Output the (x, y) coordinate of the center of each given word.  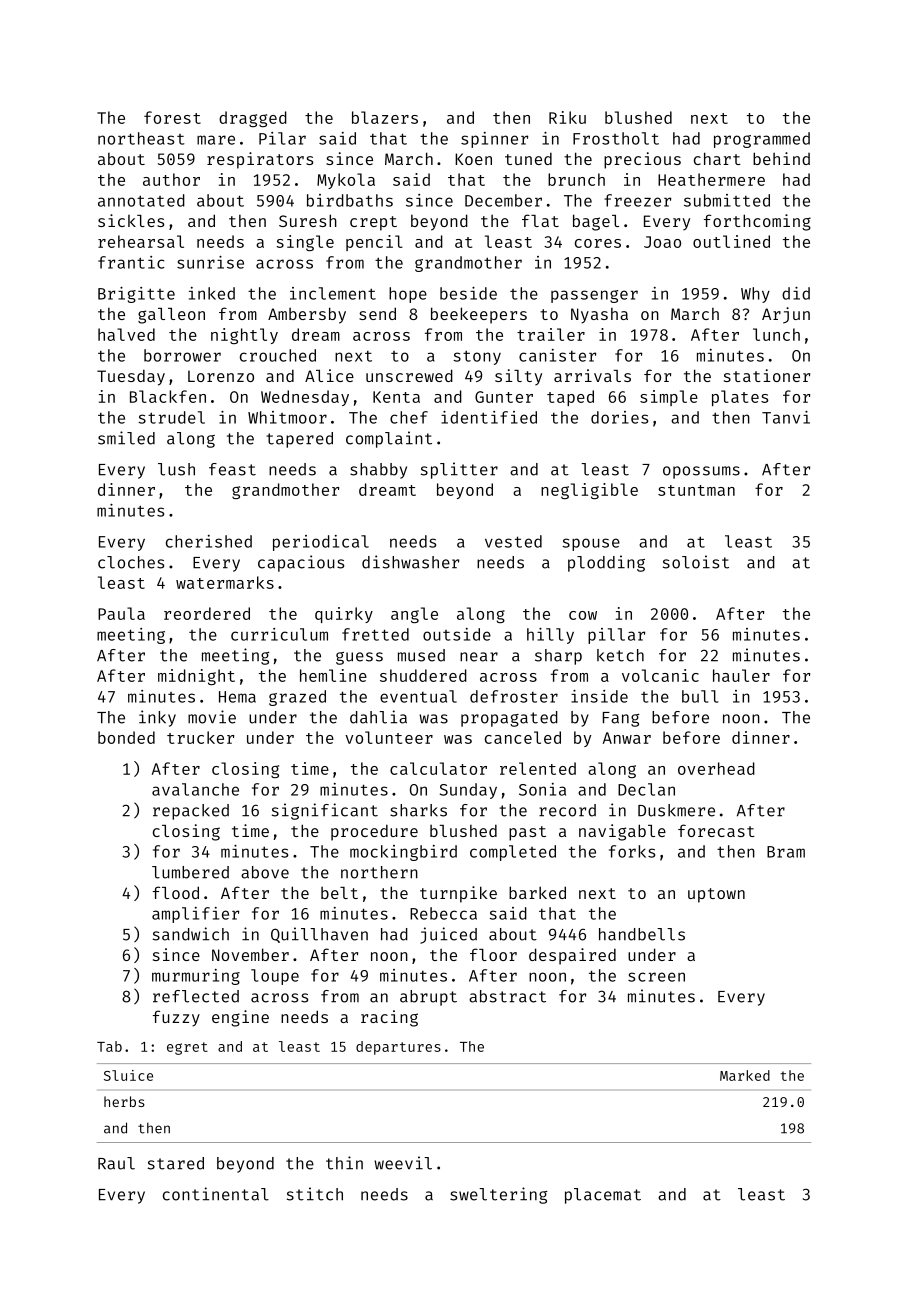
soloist (696, 562)
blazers (385, 117)
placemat (603, 1196)
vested (513, 541)
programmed (762, 140)
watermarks (225, 582)
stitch (315, 1194)
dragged (253, 119)
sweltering (499, 1195)
